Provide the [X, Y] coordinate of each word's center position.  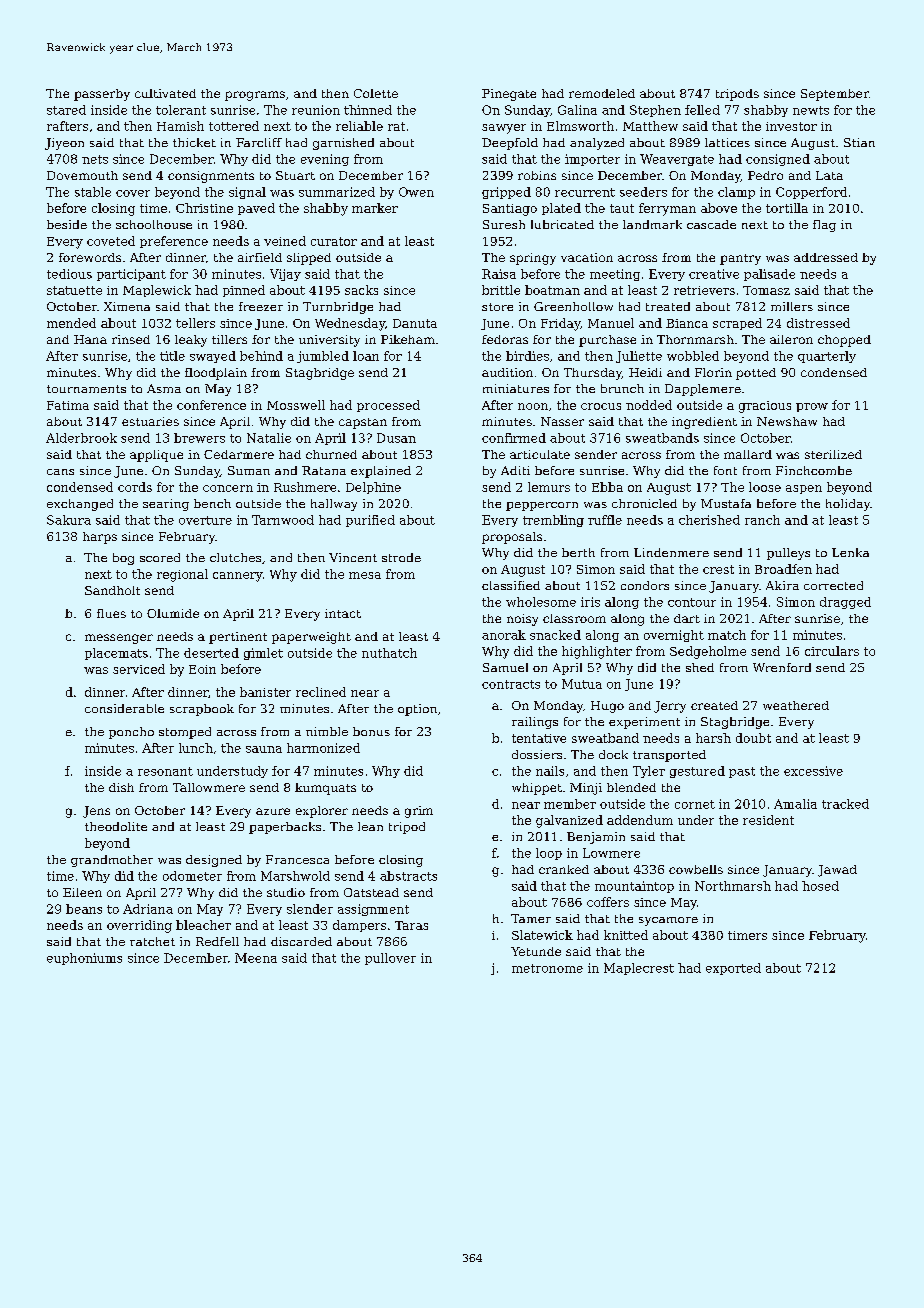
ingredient [704, 423]
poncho [131, 733]
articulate [540, 454]
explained [381, 472]
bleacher [203, 925]
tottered [234, 126]
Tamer [531, 918]
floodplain [216, 374]
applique [156, 456]
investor [791, 126]
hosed [820, 886]
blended [631, 787]
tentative [539, 738]
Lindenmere [671, 552]
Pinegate [509, 95]
